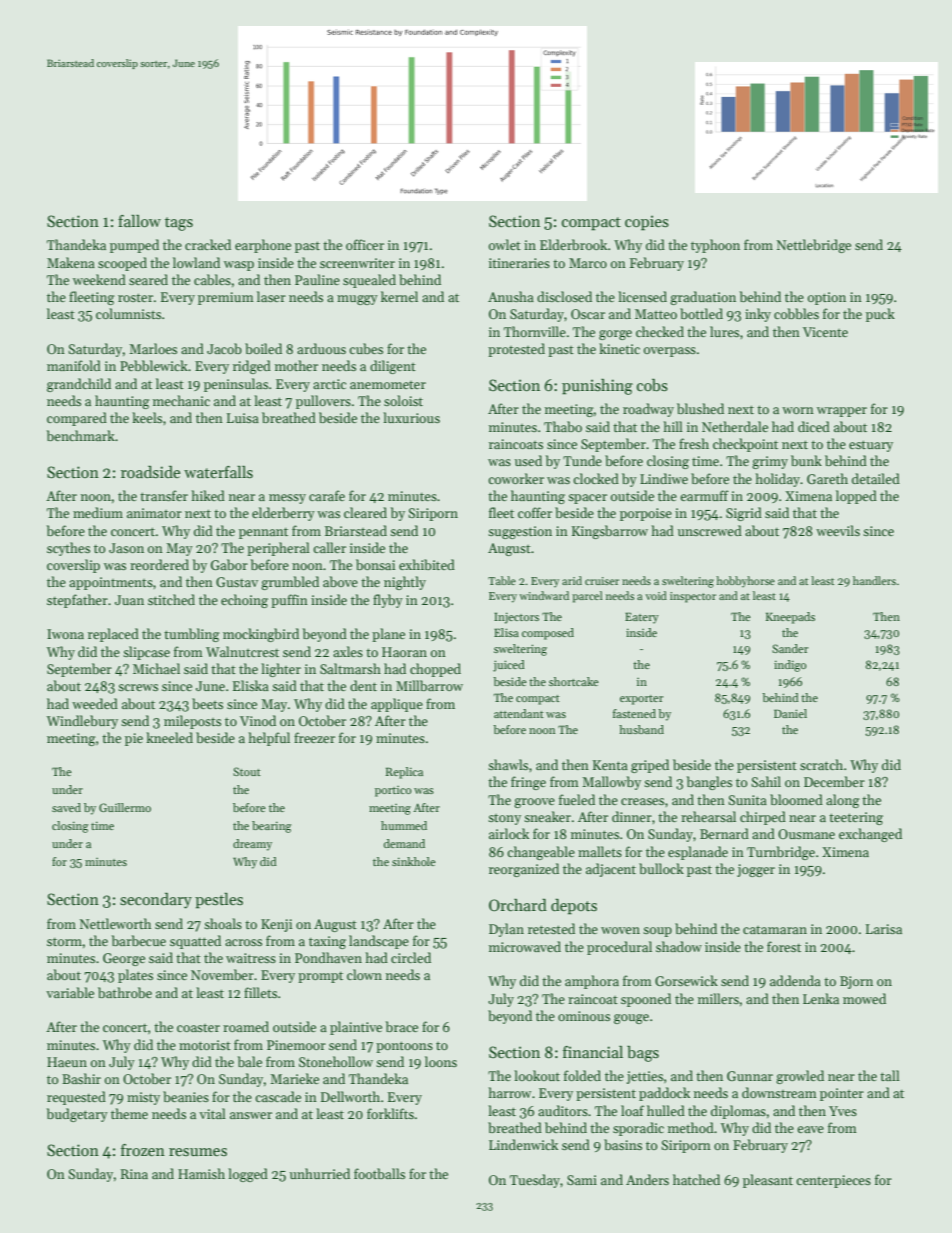 This screenshot has height=1233, width=952. Describe the element at coordinates (369, 281) in the screenshot. I see `squealed` at that location.
